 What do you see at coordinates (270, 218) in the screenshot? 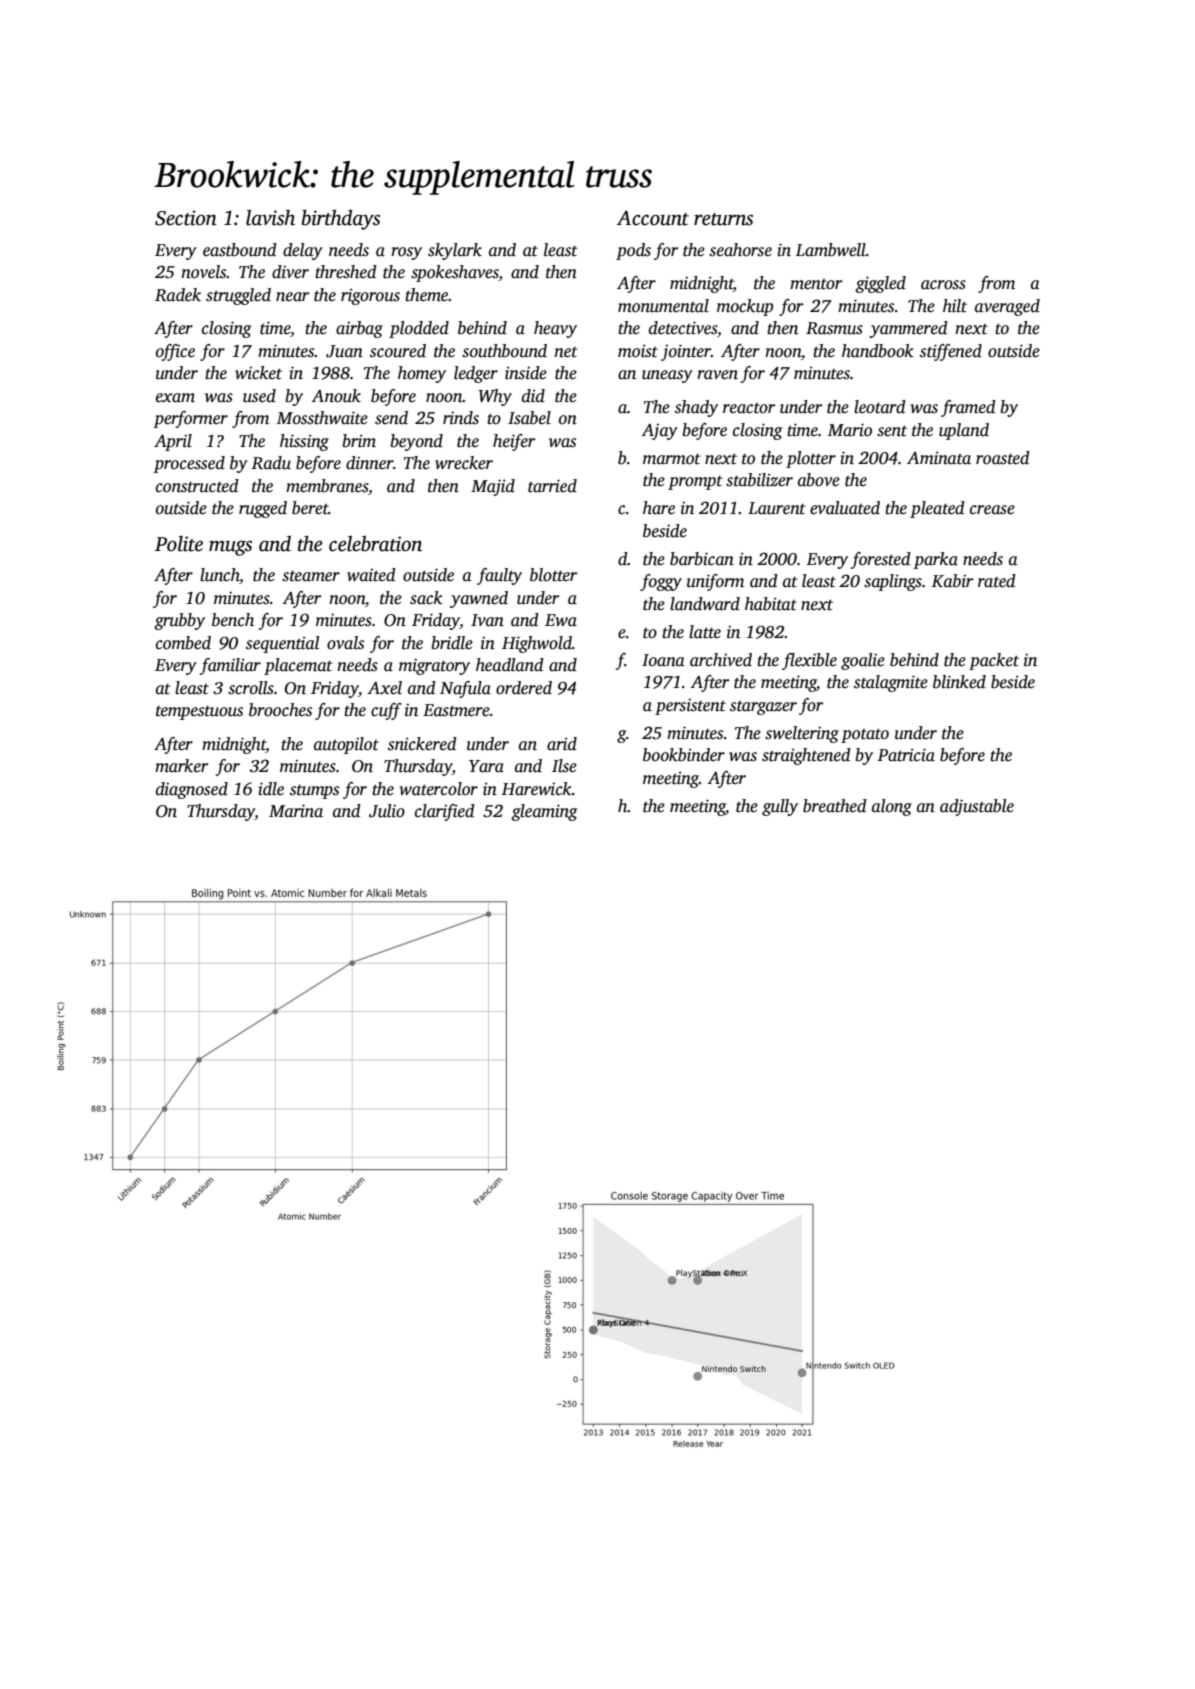
I see `lavish` at bounding box center [270, 218].
